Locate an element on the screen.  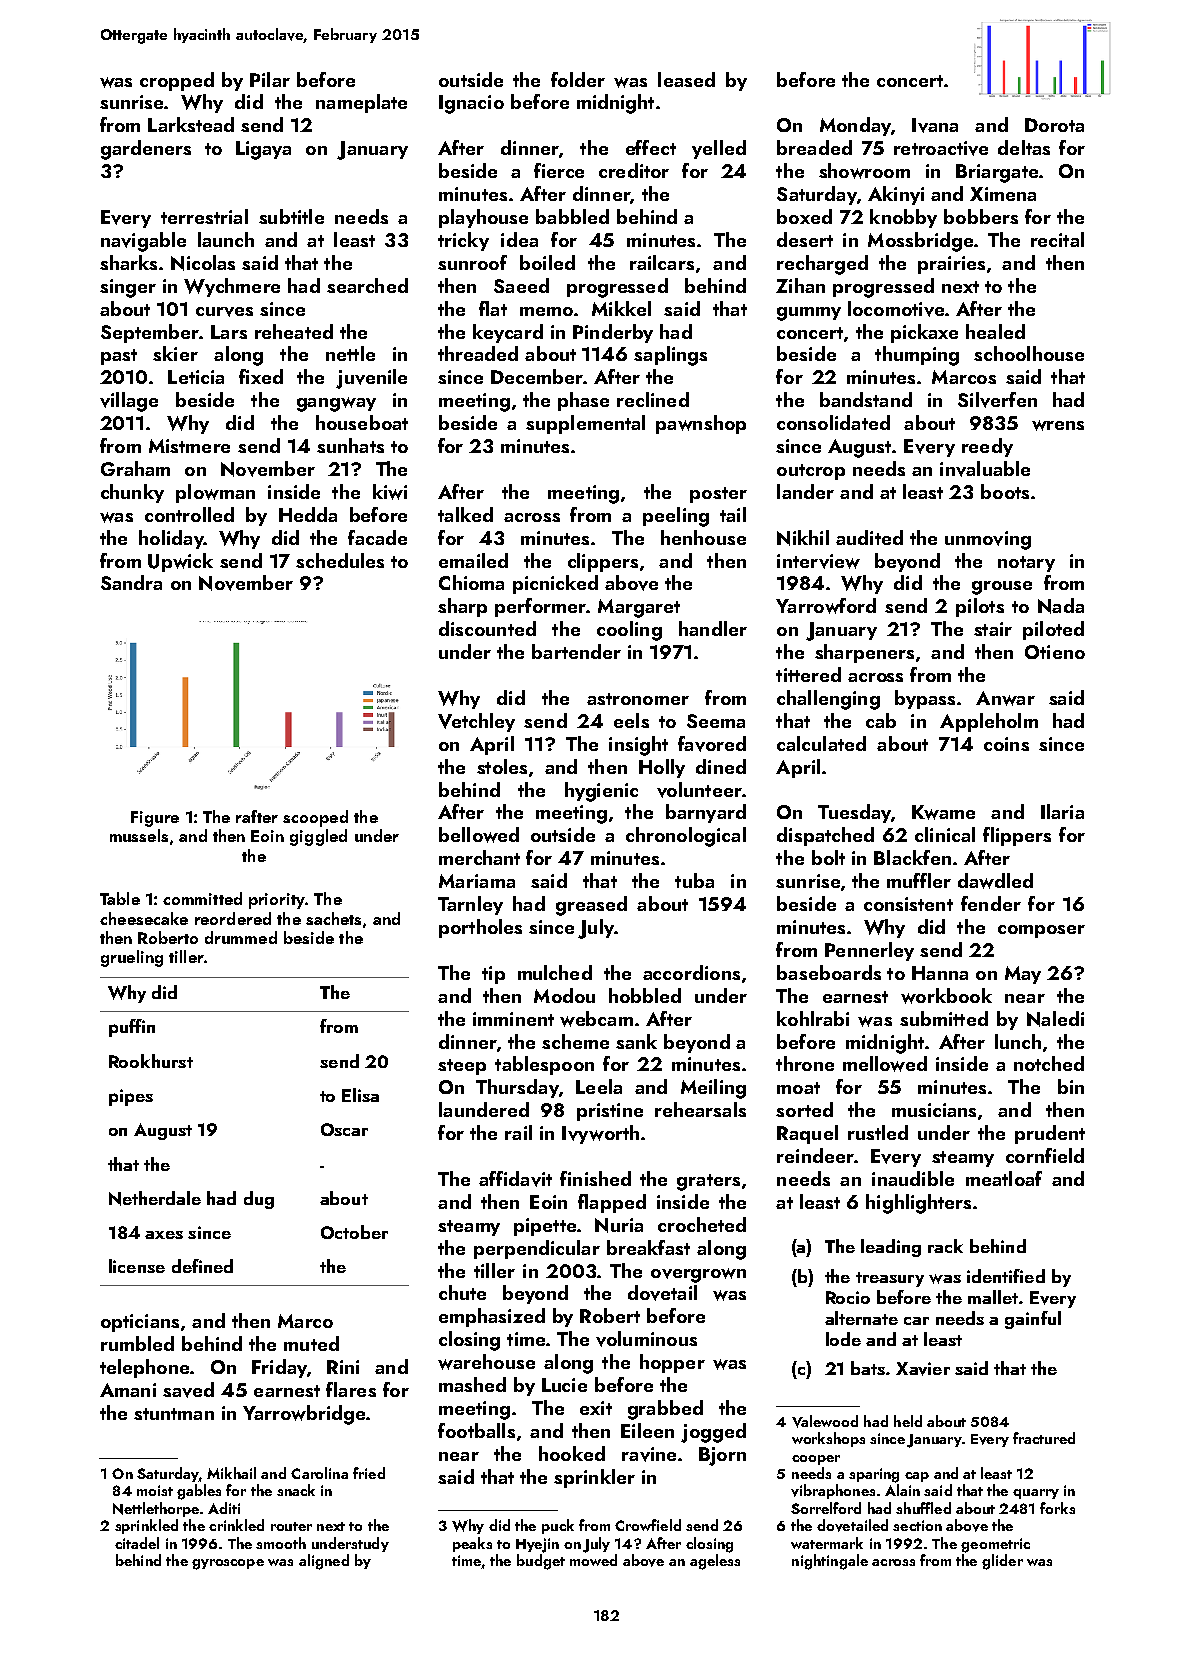
Nuria is located at coordinates (619, 1225).
